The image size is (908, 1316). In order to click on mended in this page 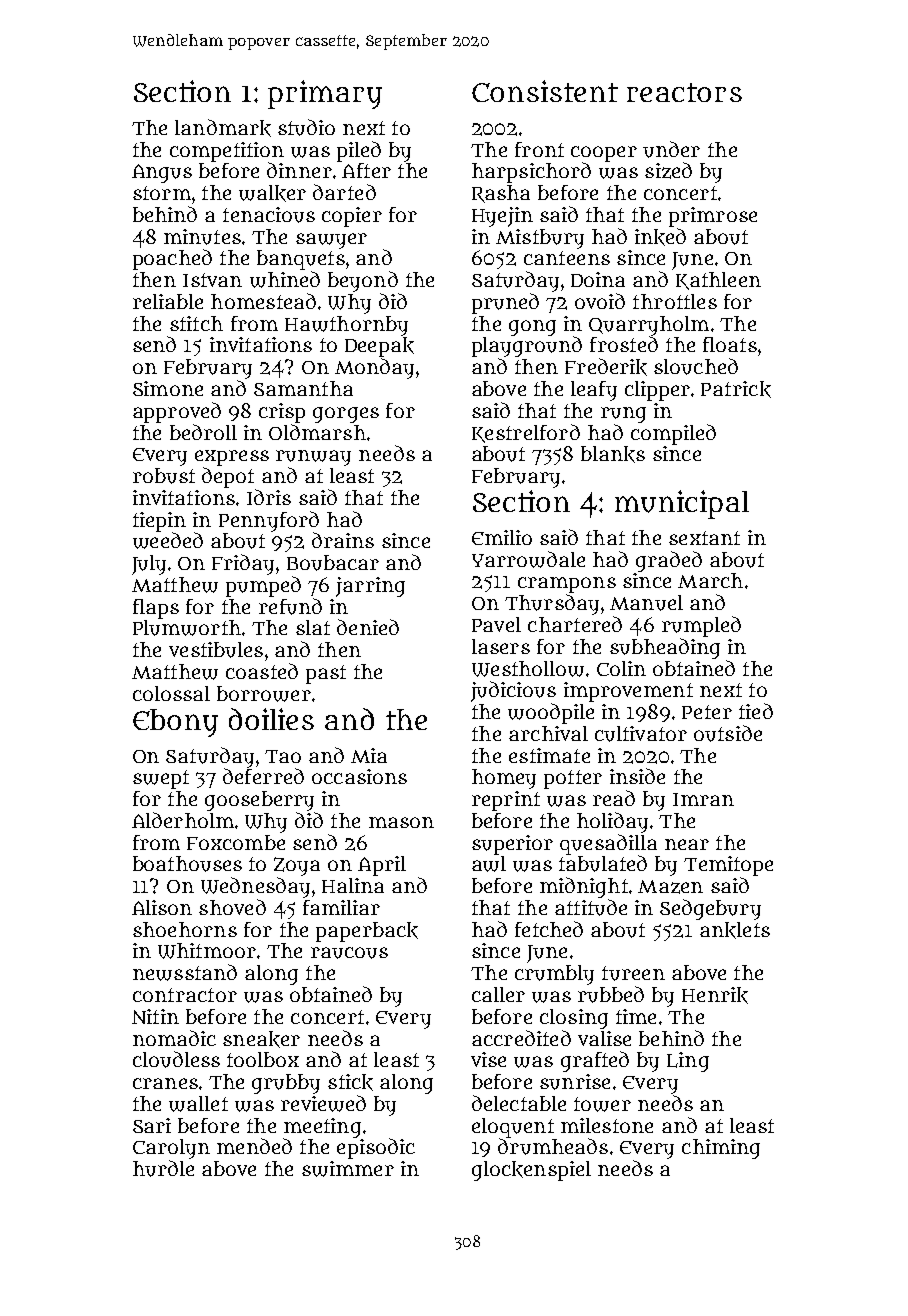, I will do `click(254, 1146)`.
